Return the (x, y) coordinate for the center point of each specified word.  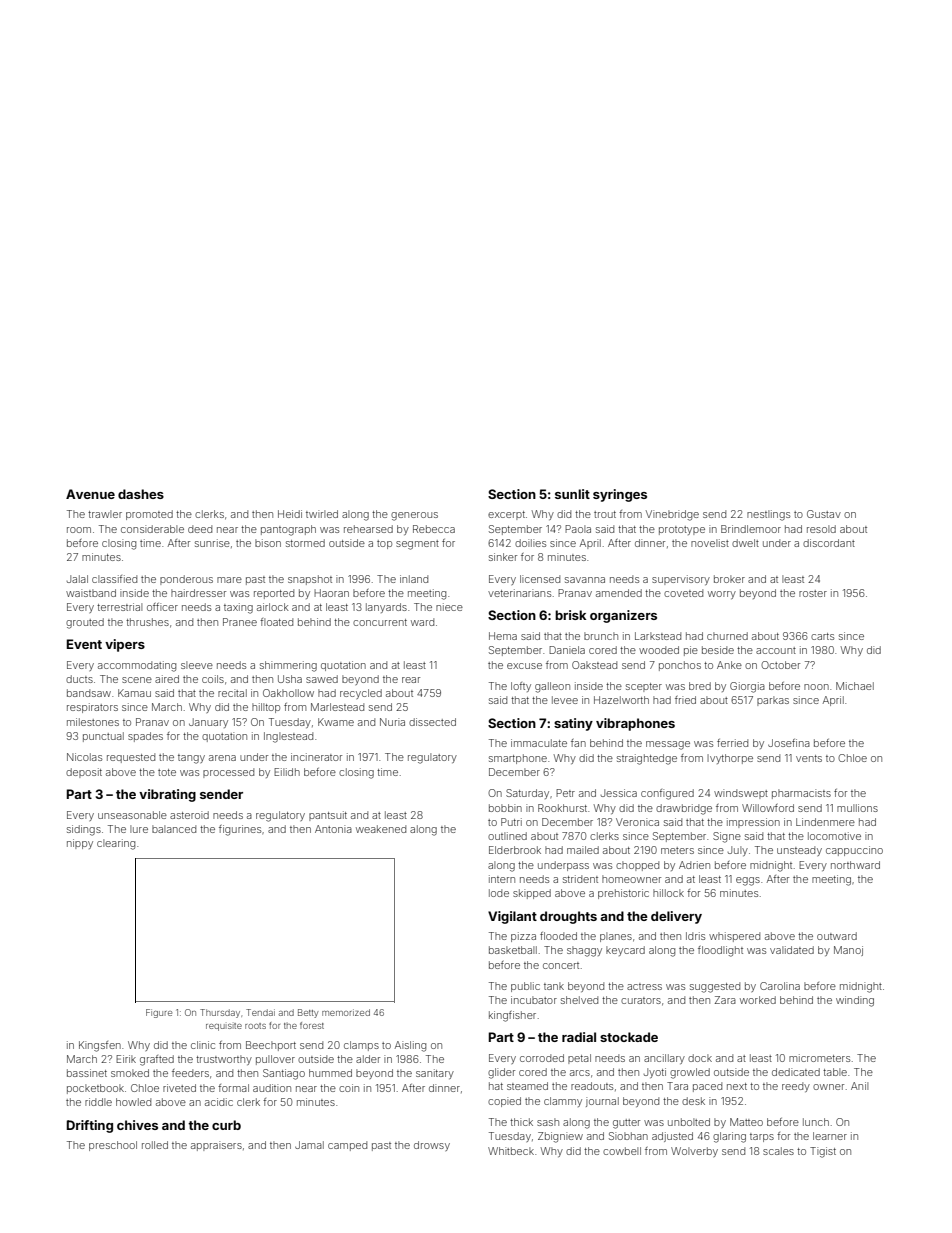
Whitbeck (511, 1151)
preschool (113, 1146)
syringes (620, 495)
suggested (715, 987)
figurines (240, 830)
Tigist (823, 1152)
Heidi (290, 514)
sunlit (572, 494)
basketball (513, 950)
